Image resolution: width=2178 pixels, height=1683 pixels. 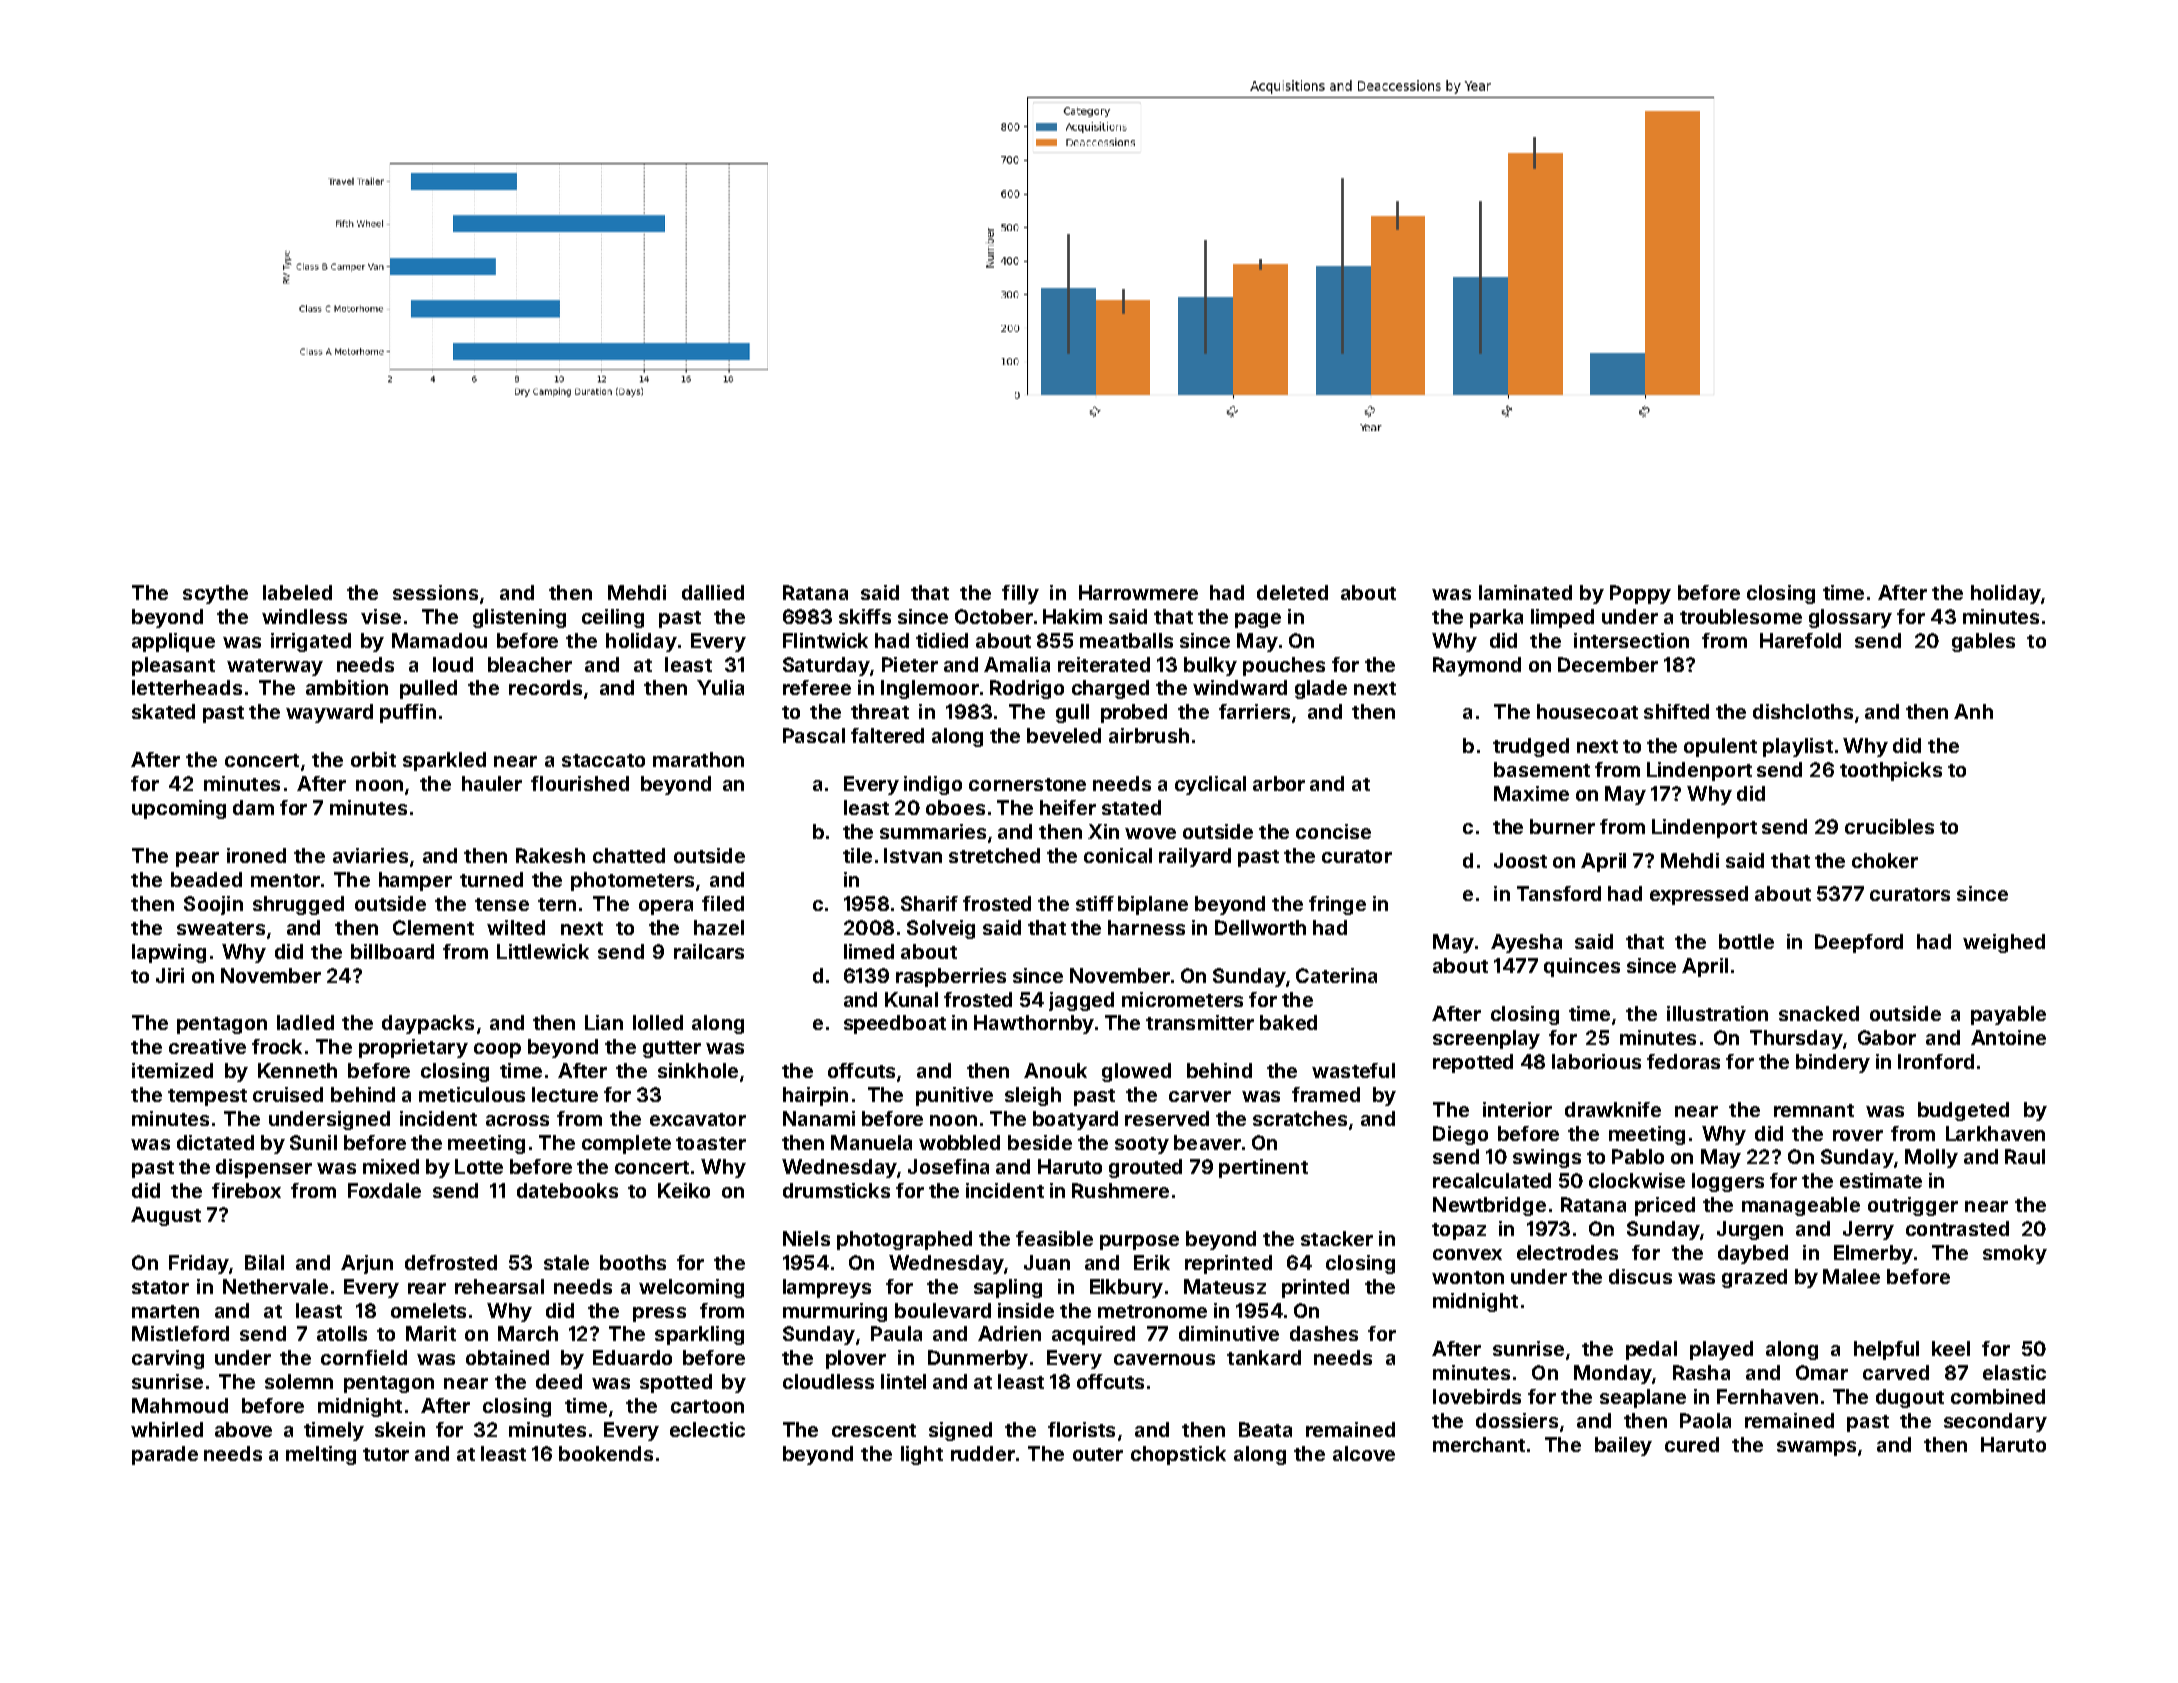 What do you see at coordinates (435, 592) in the document?
I see `sessions` at bounding box center [435, 592].
